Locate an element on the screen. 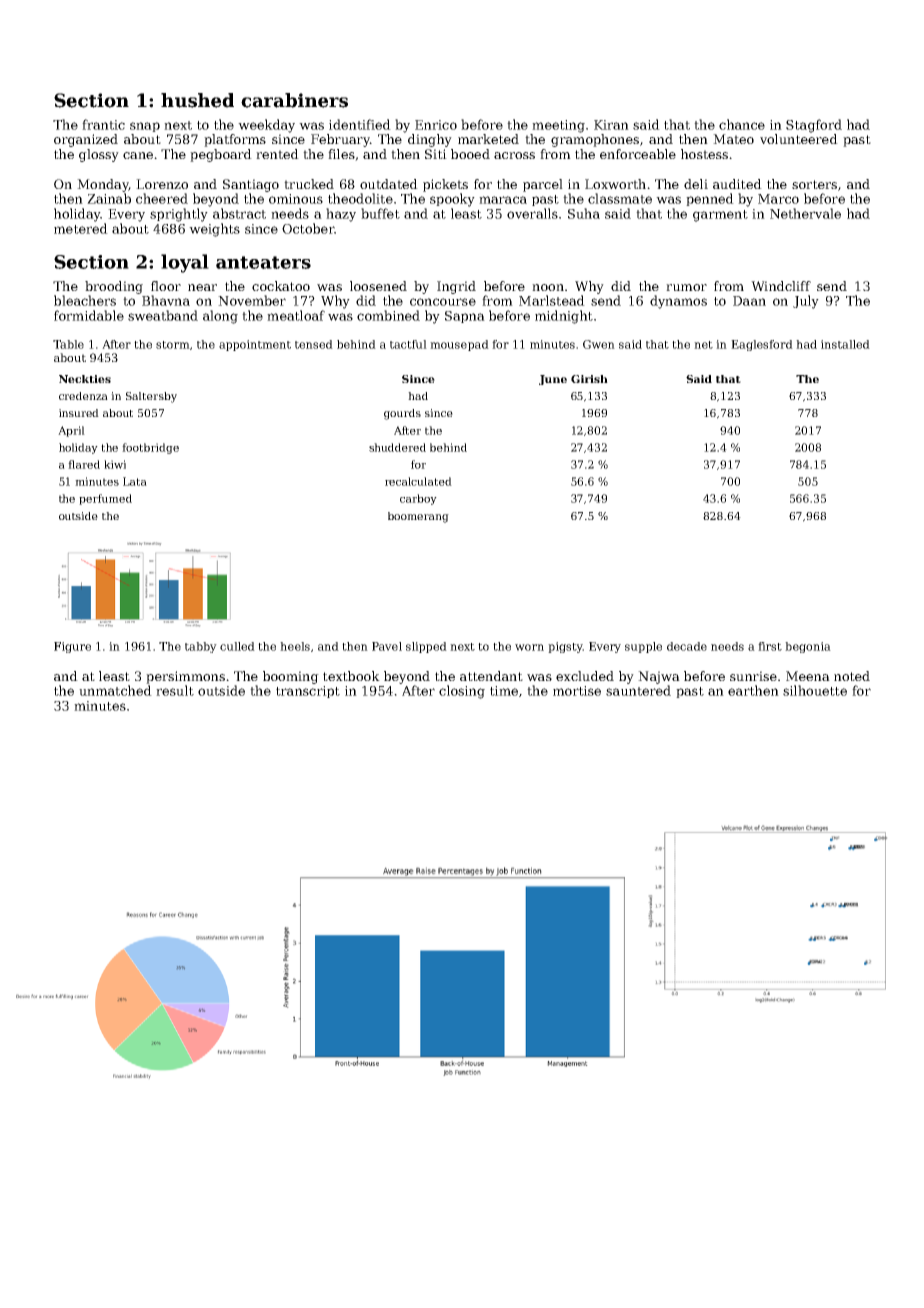 This screenshot has width=924, height=1308. hushed is located at coordinates (197, 100).
